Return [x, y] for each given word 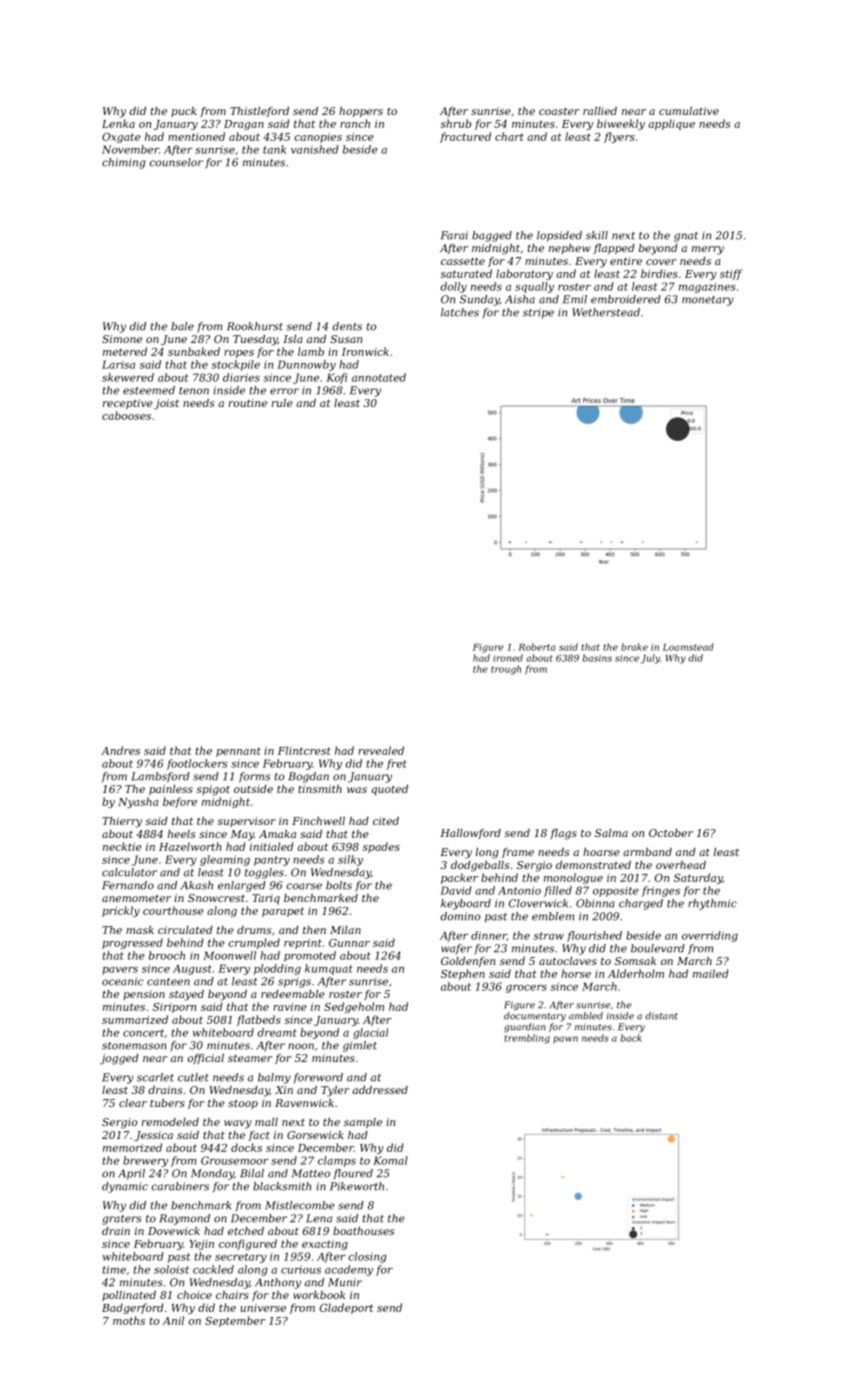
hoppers [361, 112]
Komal [390, 1160]
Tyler [335, 1091]
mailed [711, 973]
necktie [122, 846]
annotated [379, 377]
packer [459, 878]
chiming [124, 163]
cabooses [126, 415]
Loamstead [688, 647]
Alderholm [636, 973]
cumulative [689, 111]
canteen [168, 982]
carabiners [180, 1186]
